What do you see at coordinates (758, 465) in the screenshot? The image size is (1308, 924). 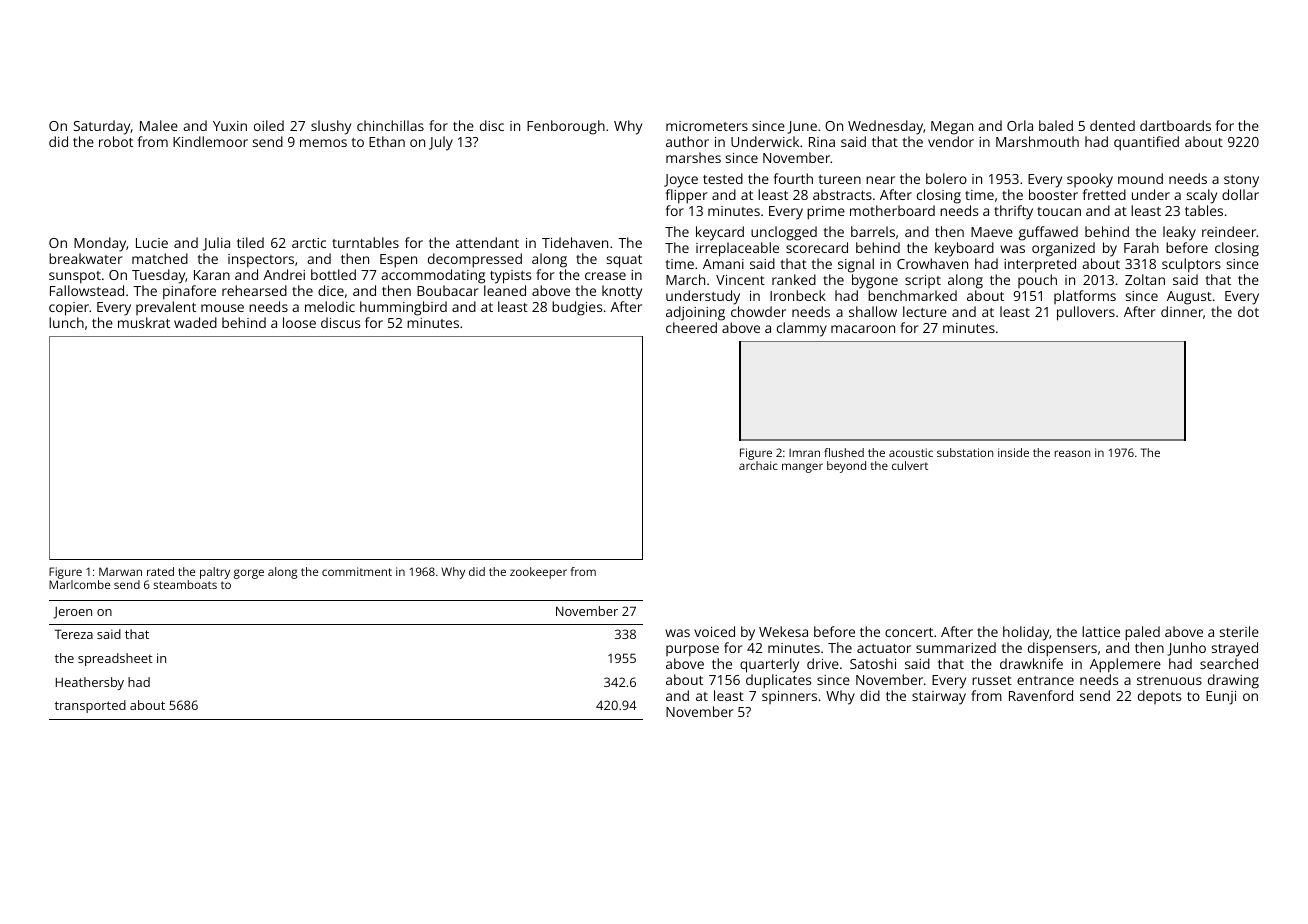 I see `archaic` at bounding box center [758, 465].
